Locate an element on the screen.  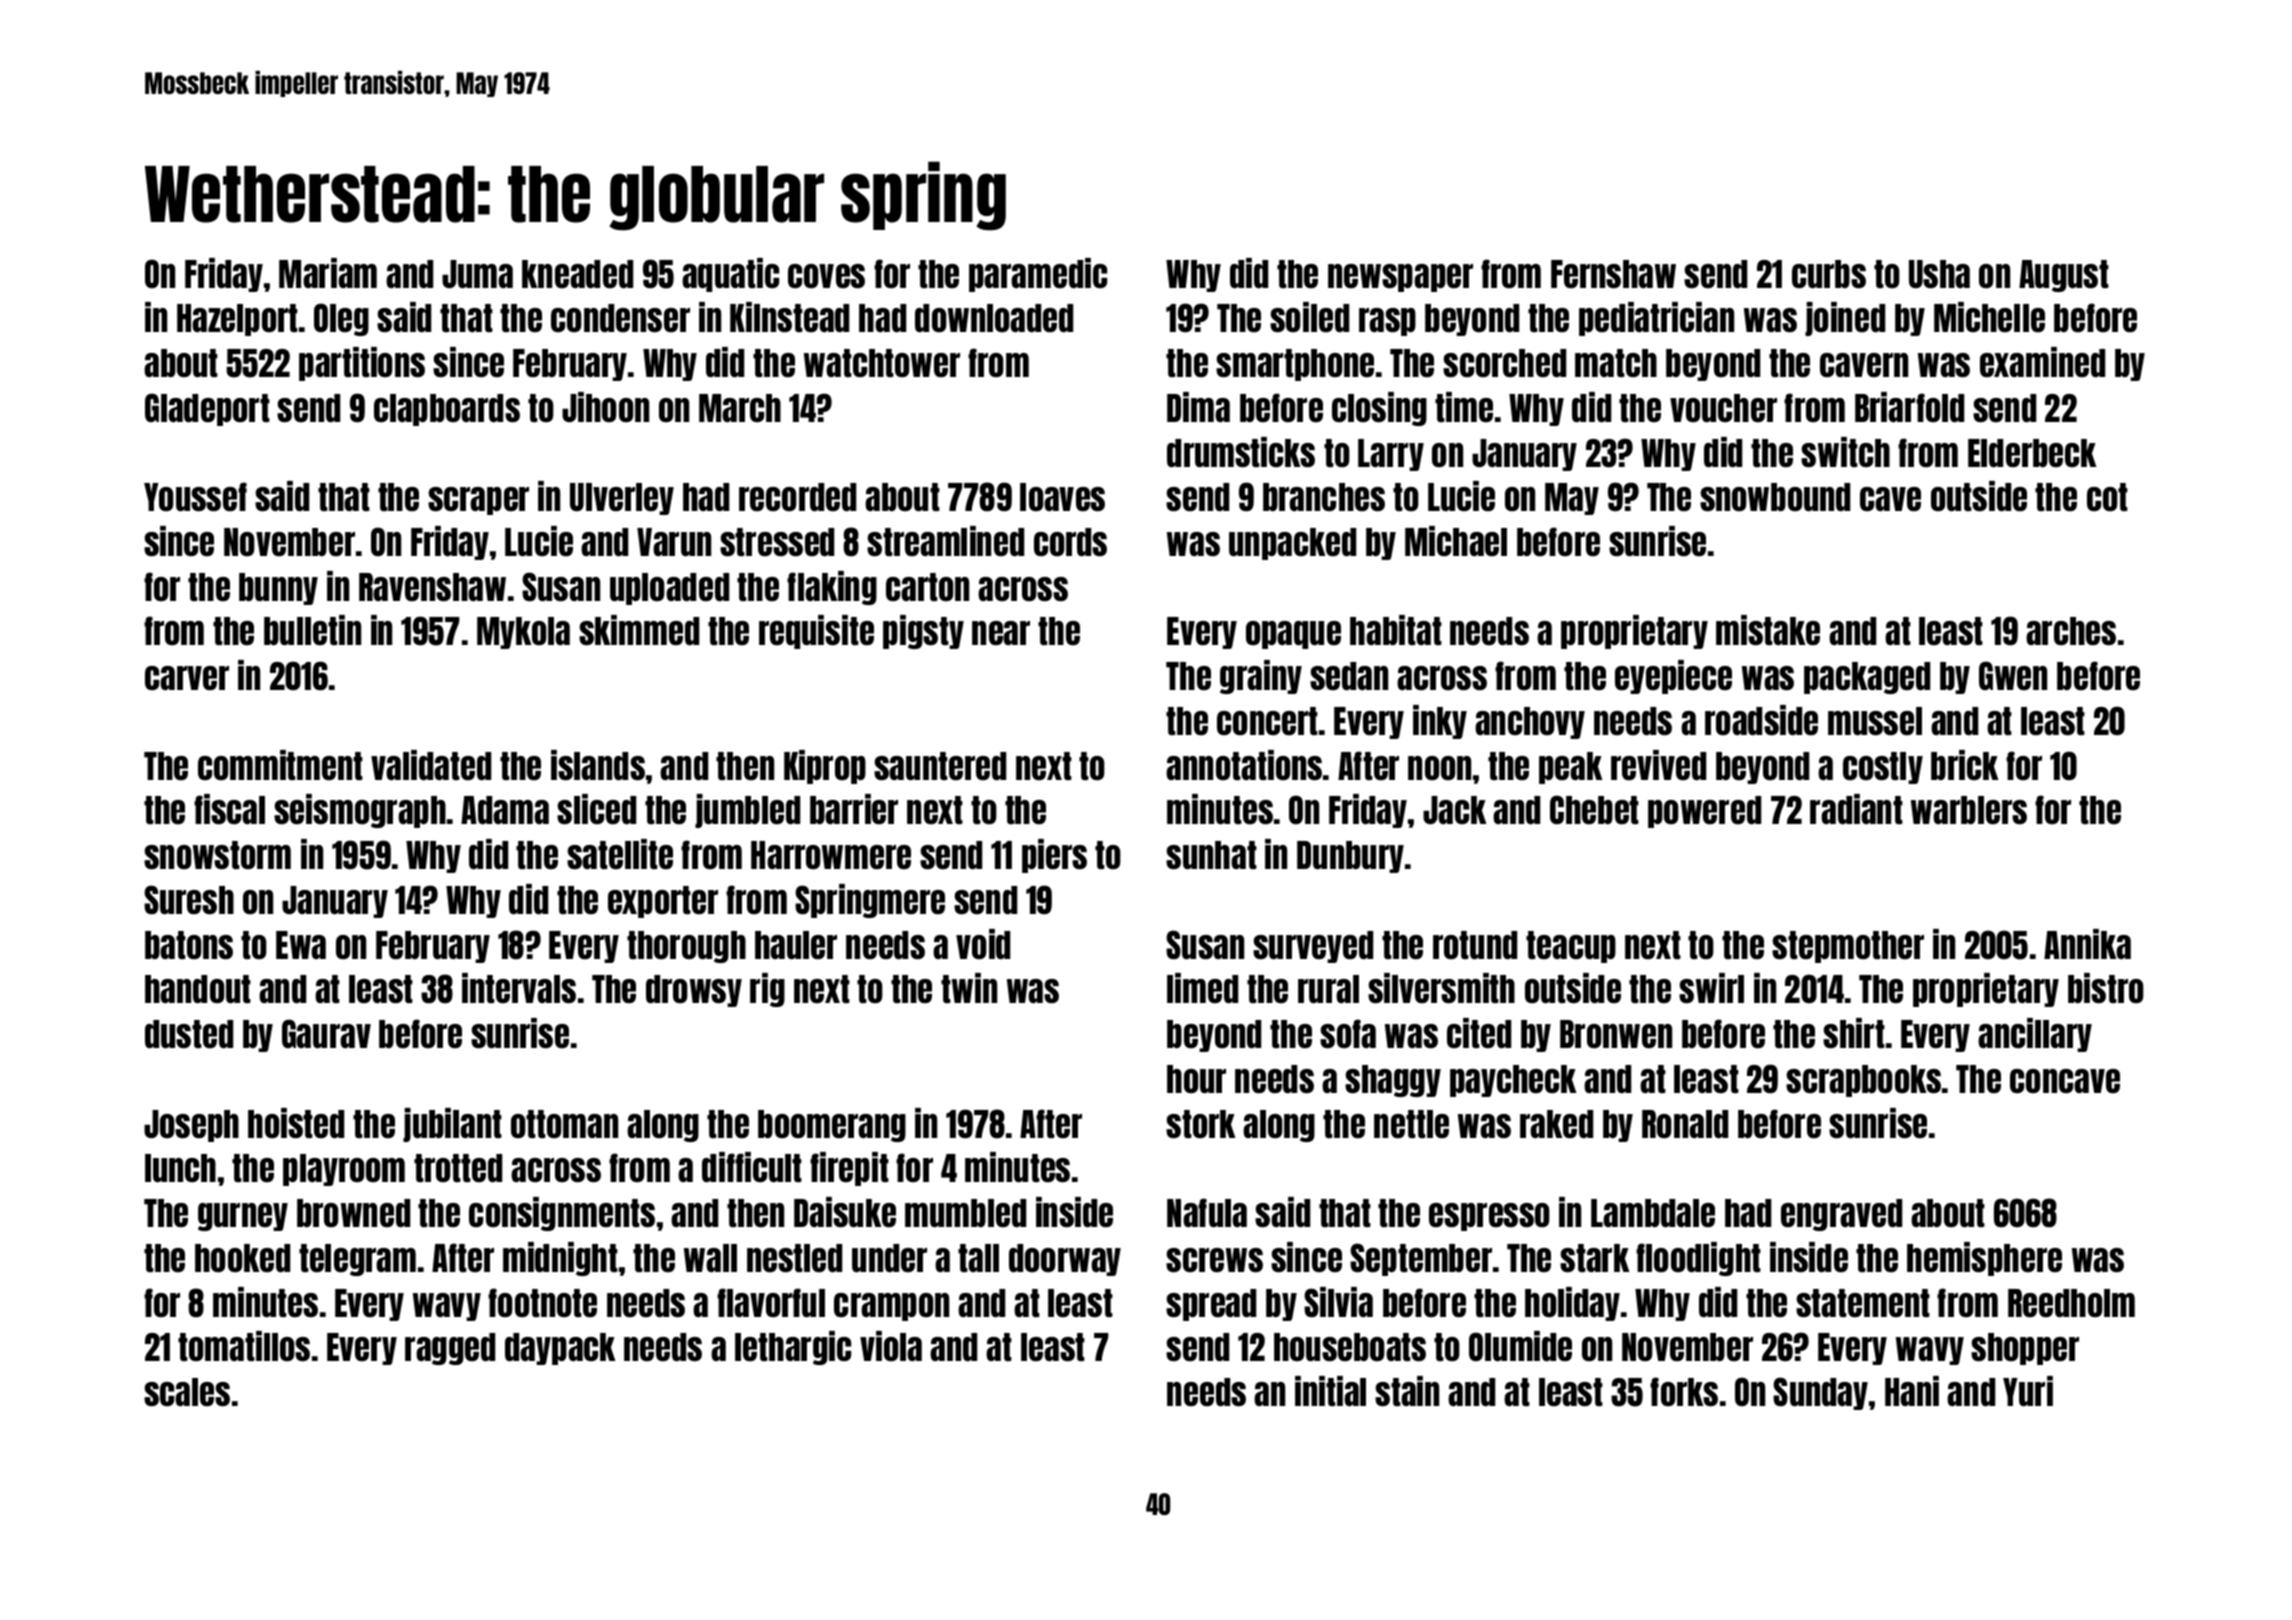
Ronald is located at coordinates (1685, 1124).
